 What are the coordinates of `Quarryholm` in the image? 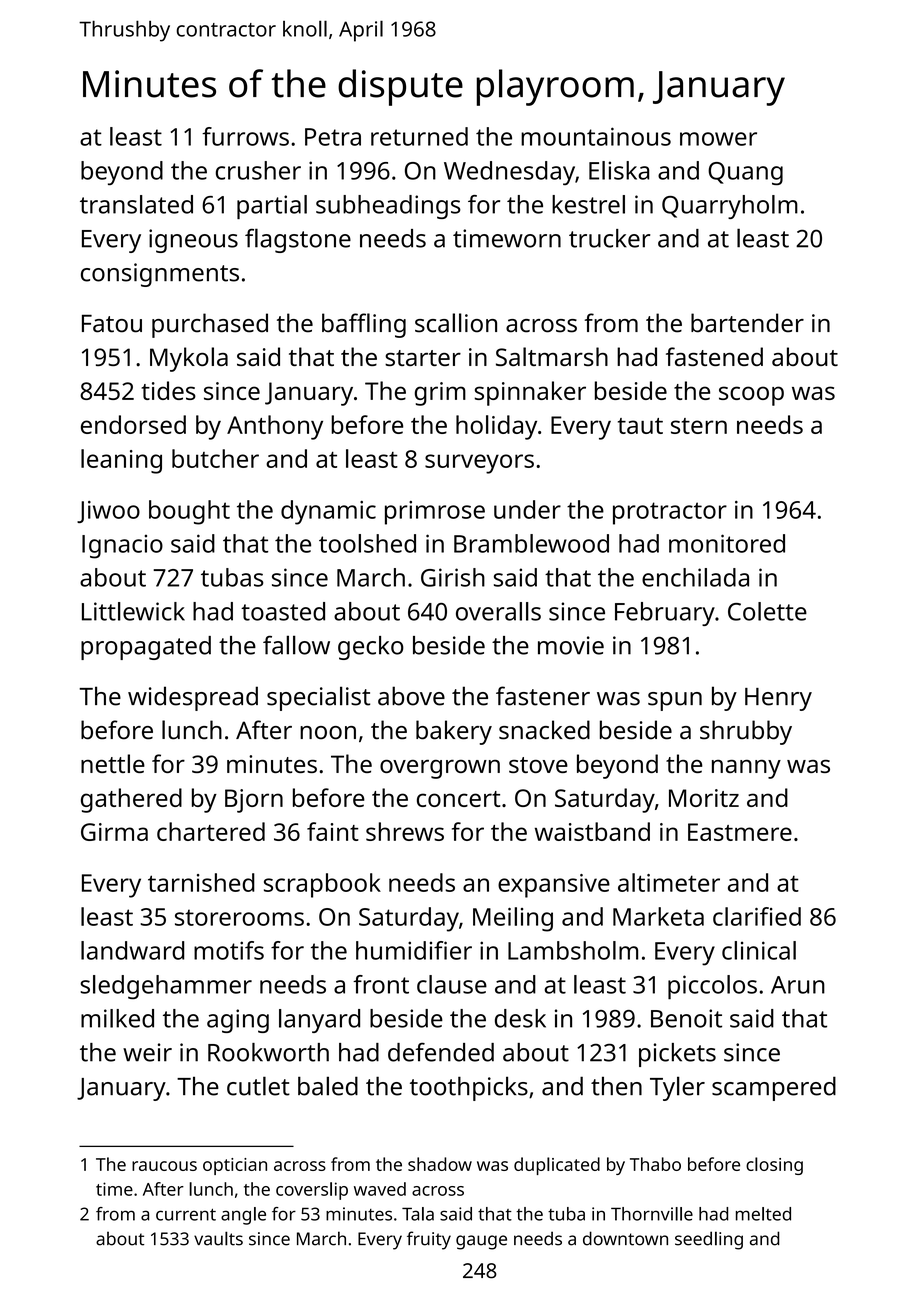 It's located at (730, 207).
